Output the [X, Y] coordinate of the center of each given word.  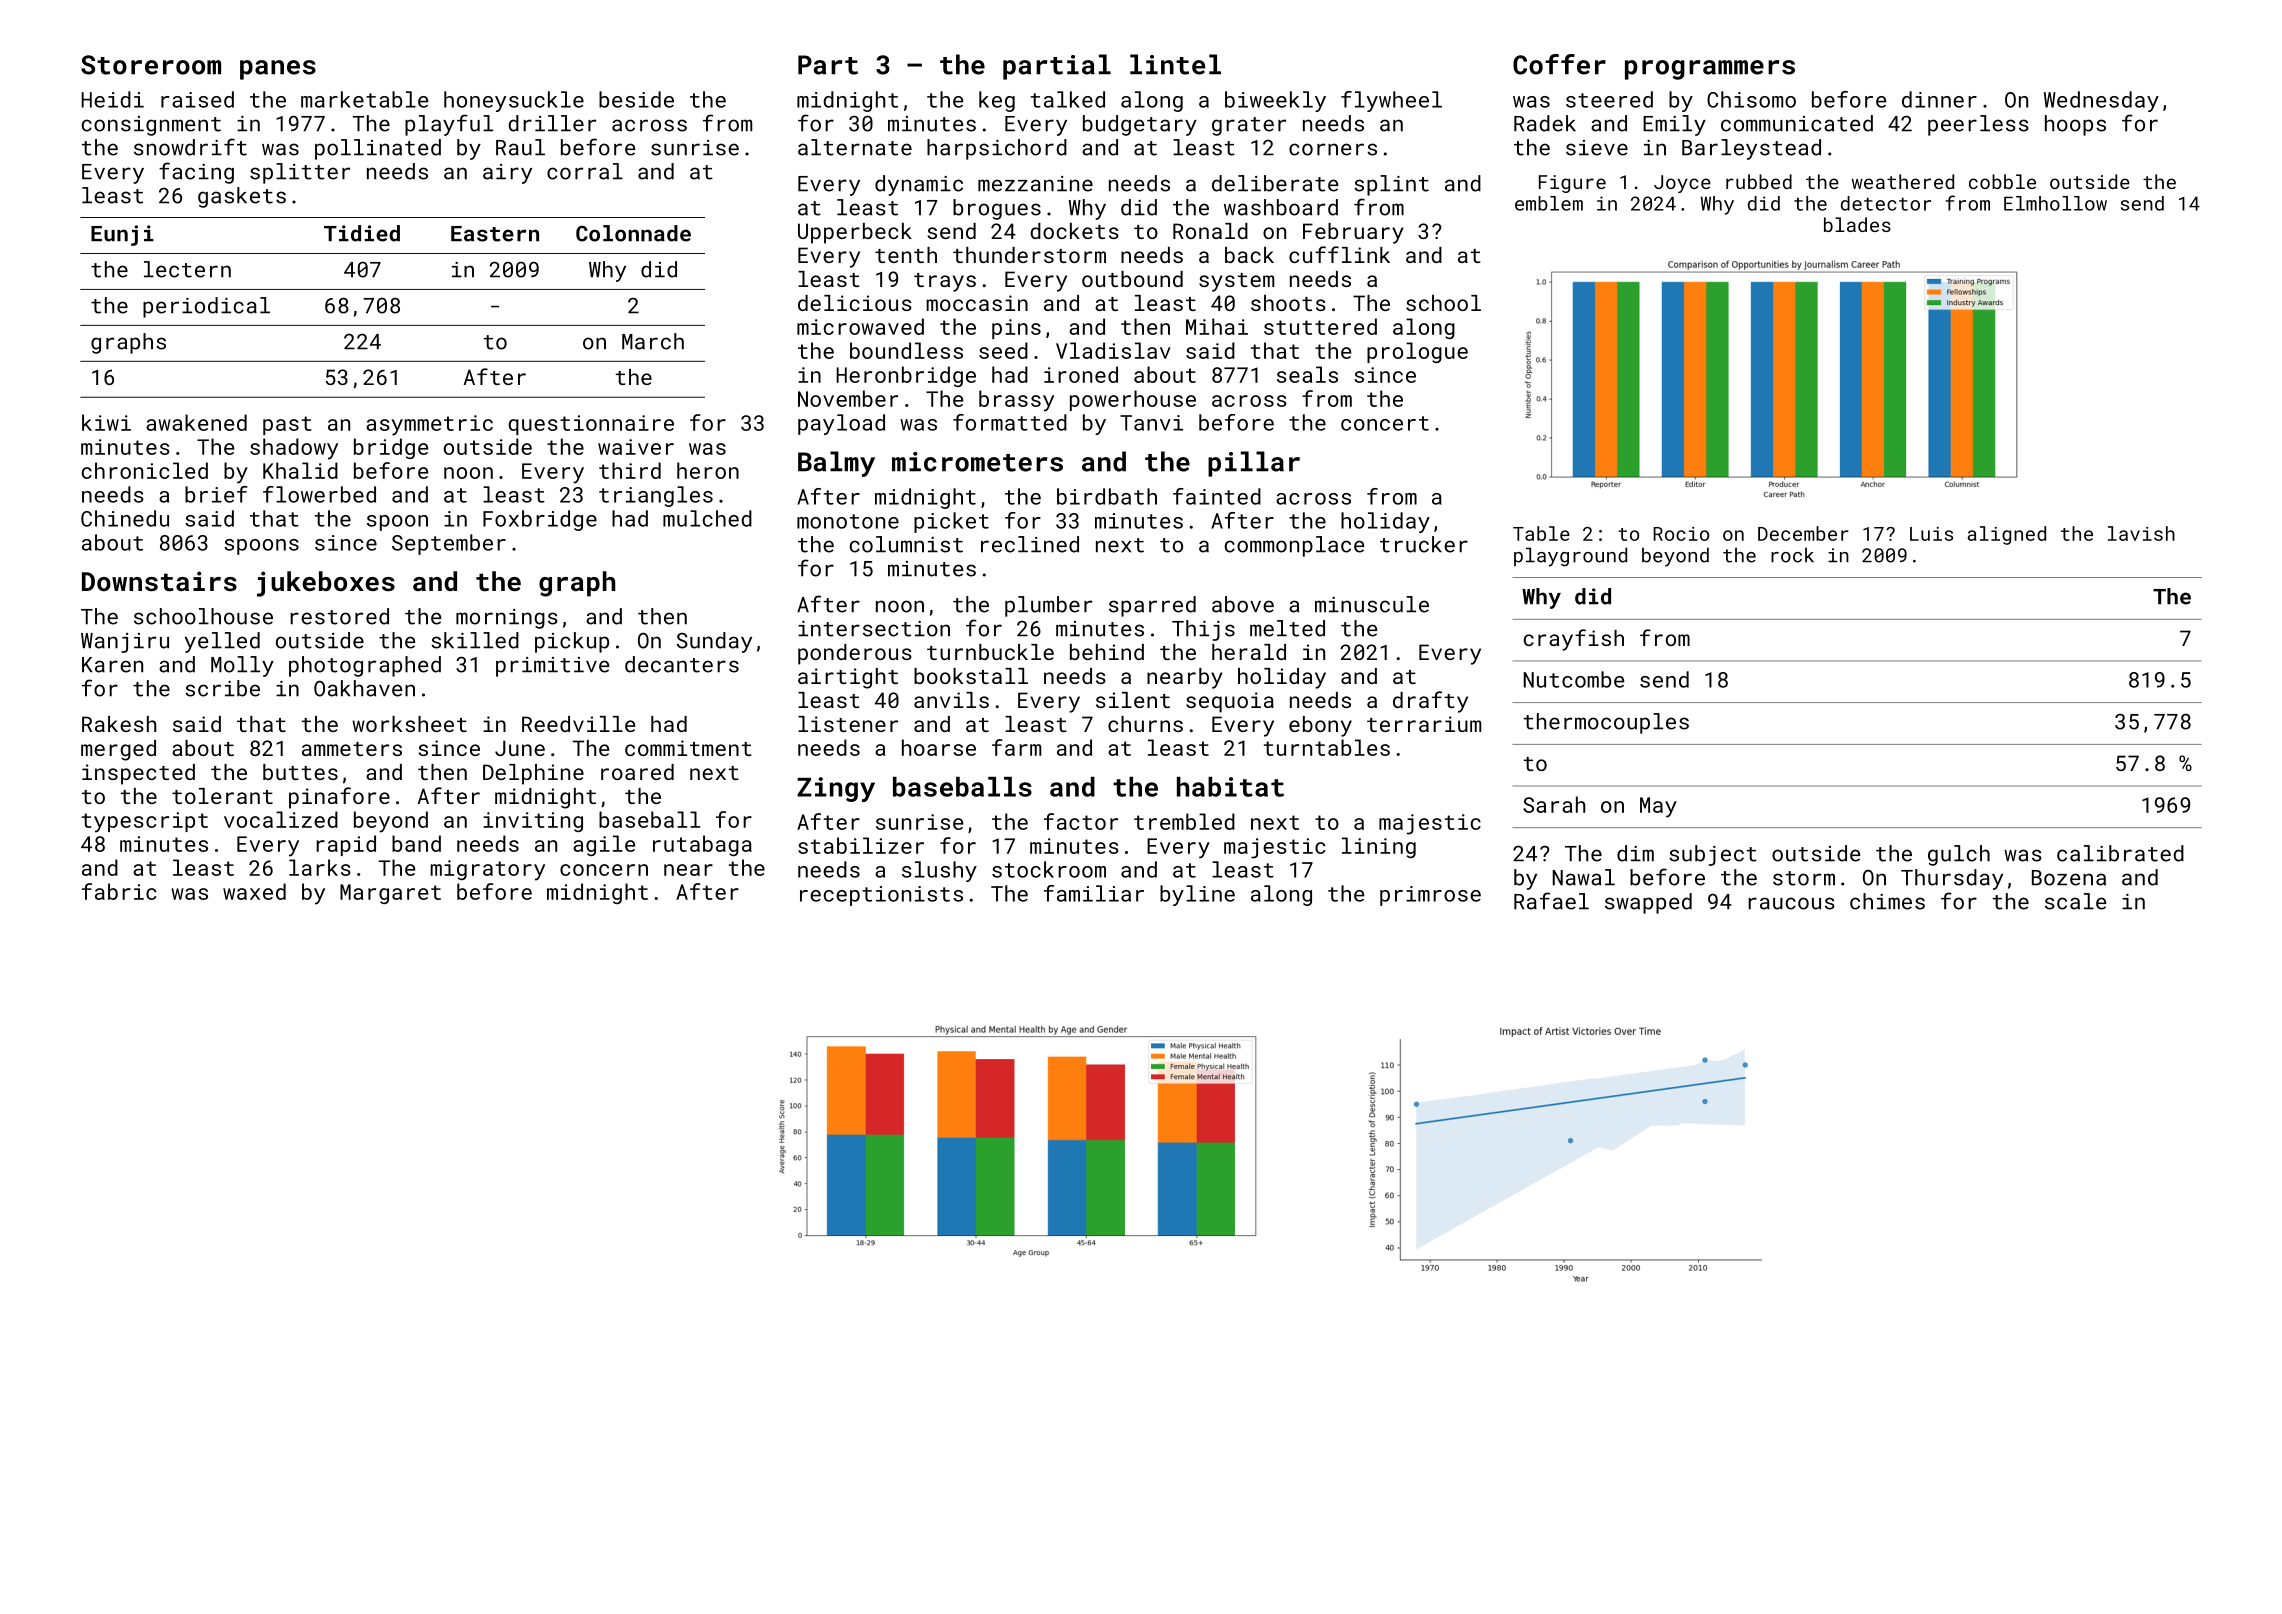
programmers [1710, 70]
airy [507, 174]
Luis [1931, 534]
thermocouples [1606, 723]
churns [1145, 724]
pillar [1254, 464]
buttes [300, 772]
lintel [1175, 64]
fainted [1217, 496]
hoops [2075, 125]
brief [216, 494]
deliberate [1275, 183]
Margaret [390, 894]
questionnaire [591, 425]
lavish [2141, 533]
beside [636, 99]
